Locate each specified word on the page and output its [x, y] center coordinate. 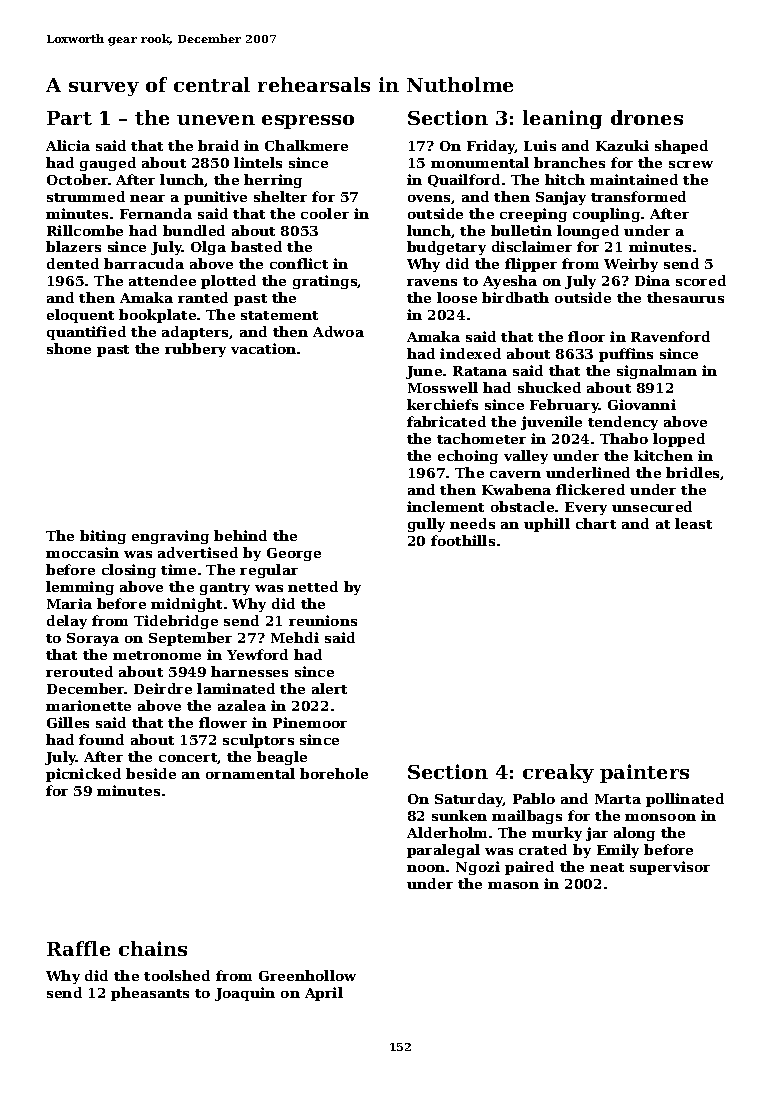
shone [69, 348]
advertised [198, 552]
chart [596, 523]
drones [647, 117]
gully [426, 525]
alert [329, 688]
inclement [445, 506]
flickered [590, 489]
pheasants [150, 994]
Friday [491, 147]
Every [586, 508]
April [324, 994]
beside [151, 773]
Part [69, 118]
